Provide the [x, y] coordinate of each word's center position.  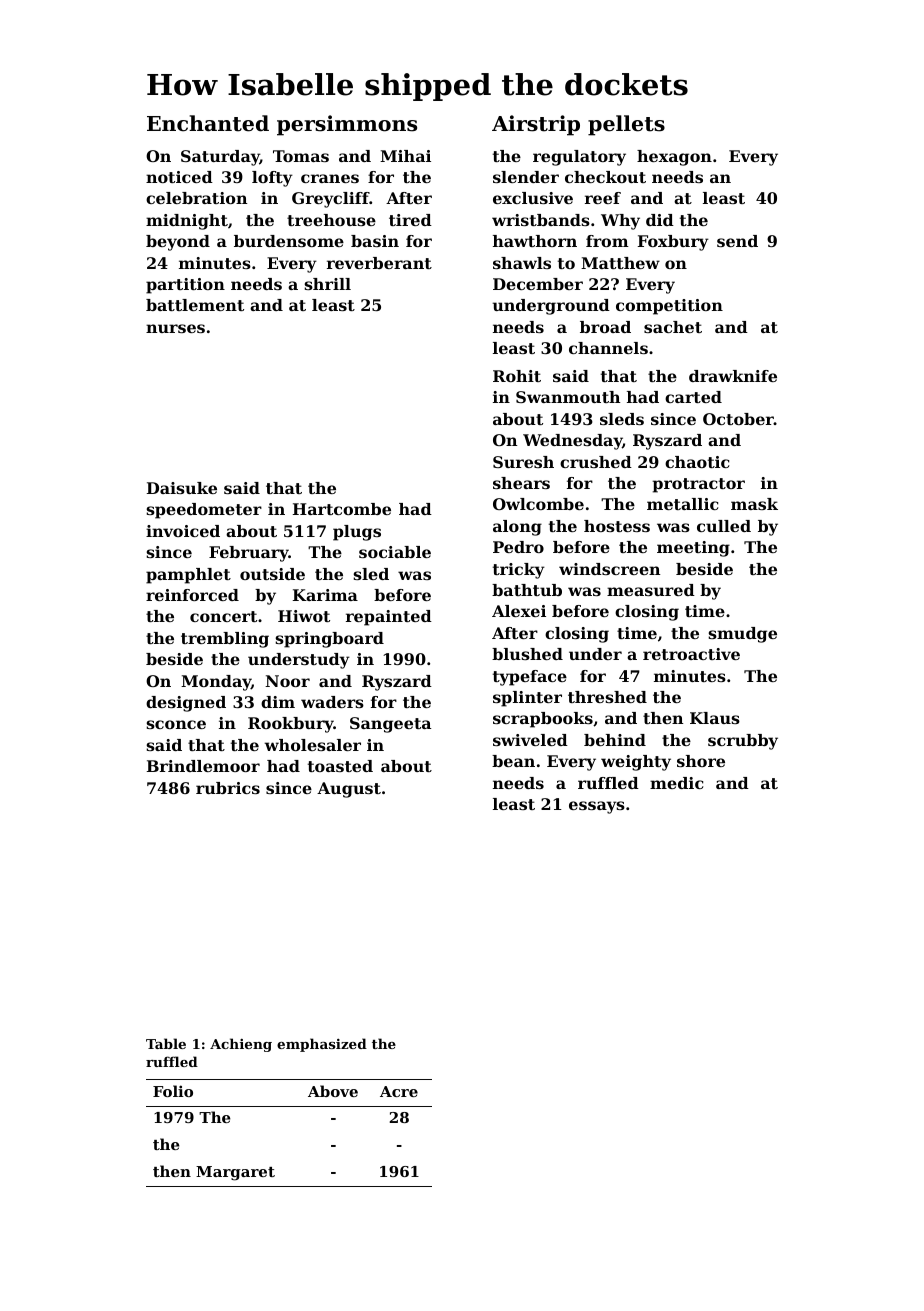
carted [693, 397]
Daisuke [182, 488]
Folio [173, 1091]
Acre [399, 1091]
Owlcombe [538, 504]
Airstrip [536, 125]
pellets [626, 125]
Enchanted [208, 123]
